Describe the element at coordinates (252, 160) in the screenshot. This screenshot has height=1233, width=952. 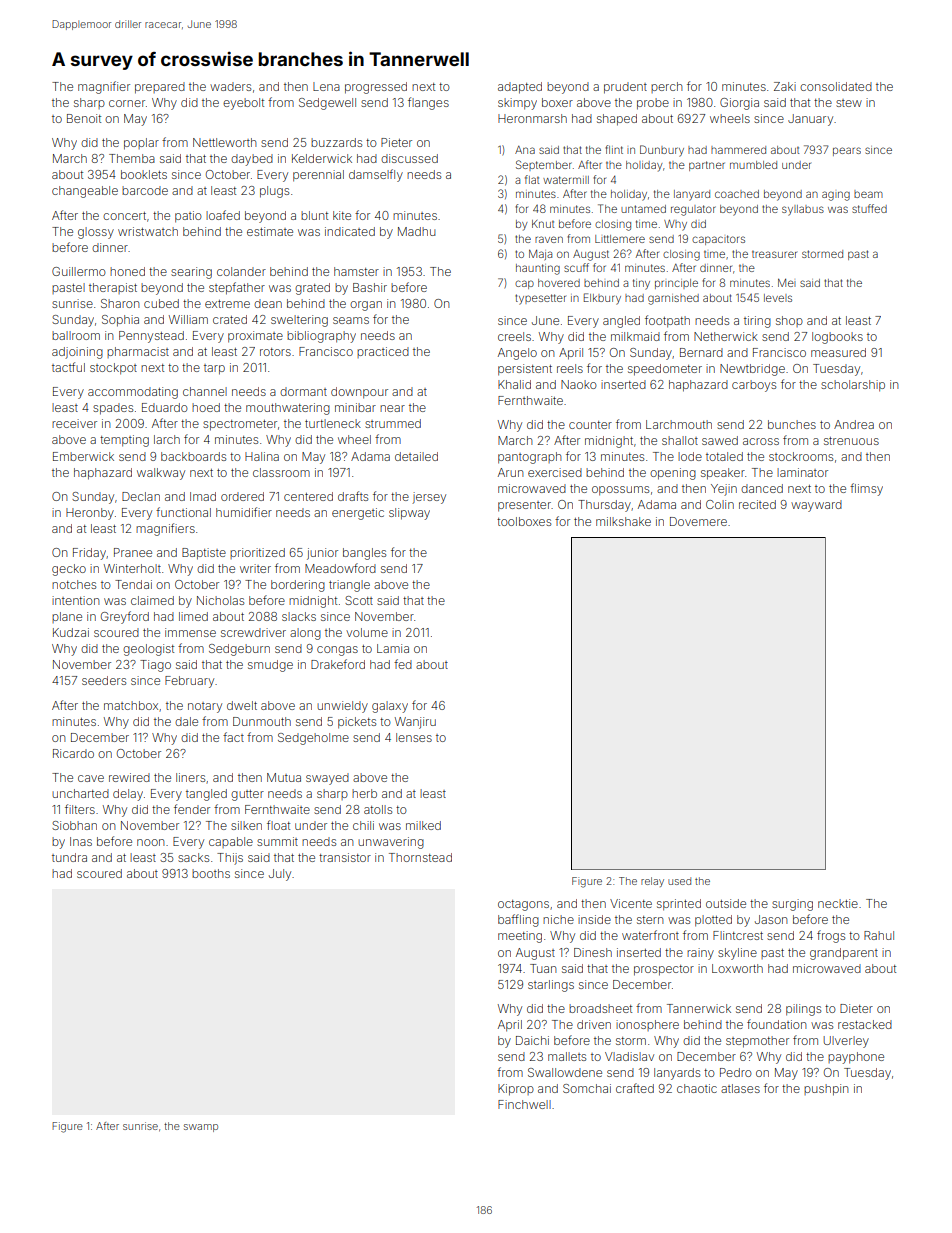
I see `daybed` at that location.
